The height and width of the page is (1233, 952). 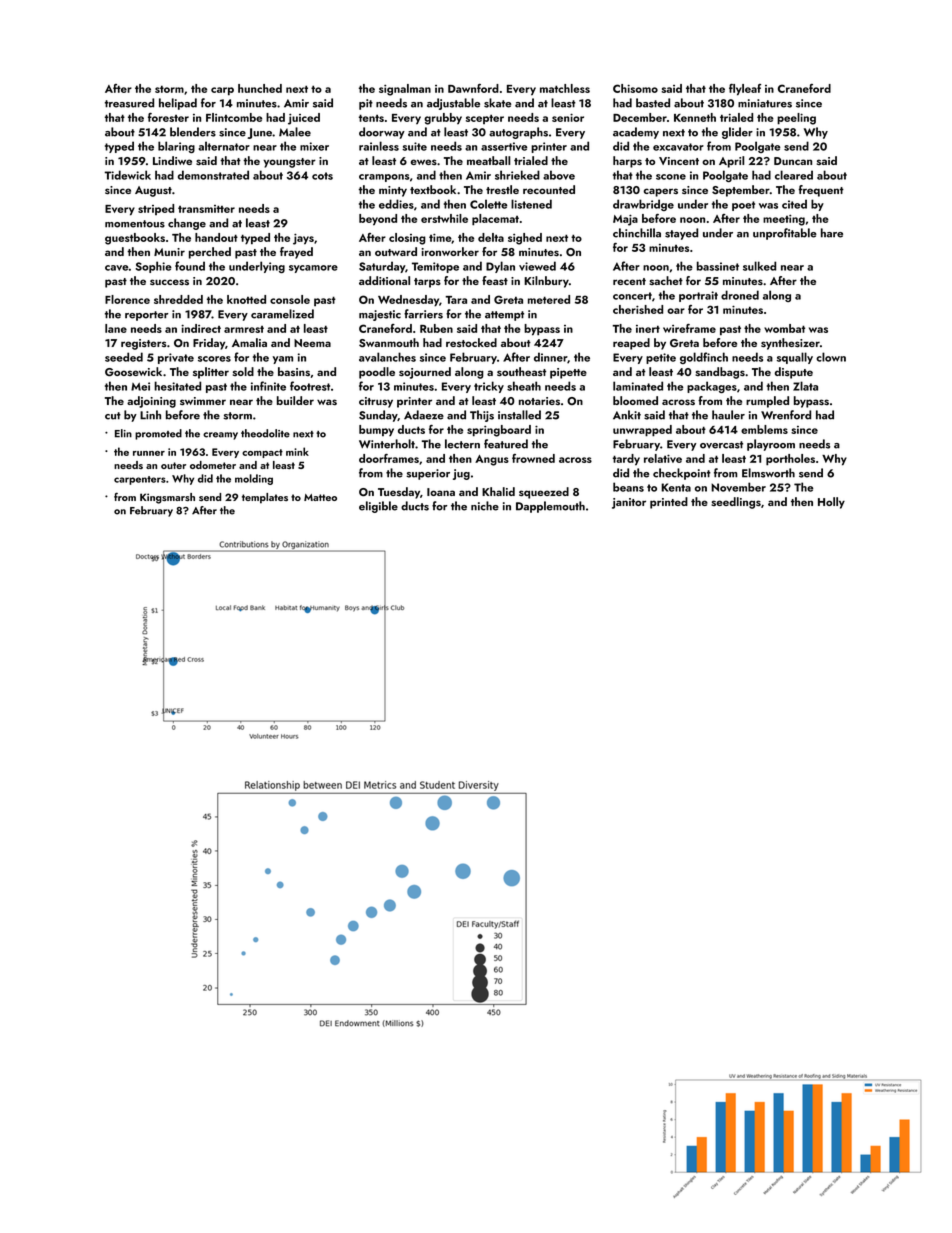 What do you see at coordinates (504, 146) in the page?
I see `assertive` at bounding box center [504, 146].
